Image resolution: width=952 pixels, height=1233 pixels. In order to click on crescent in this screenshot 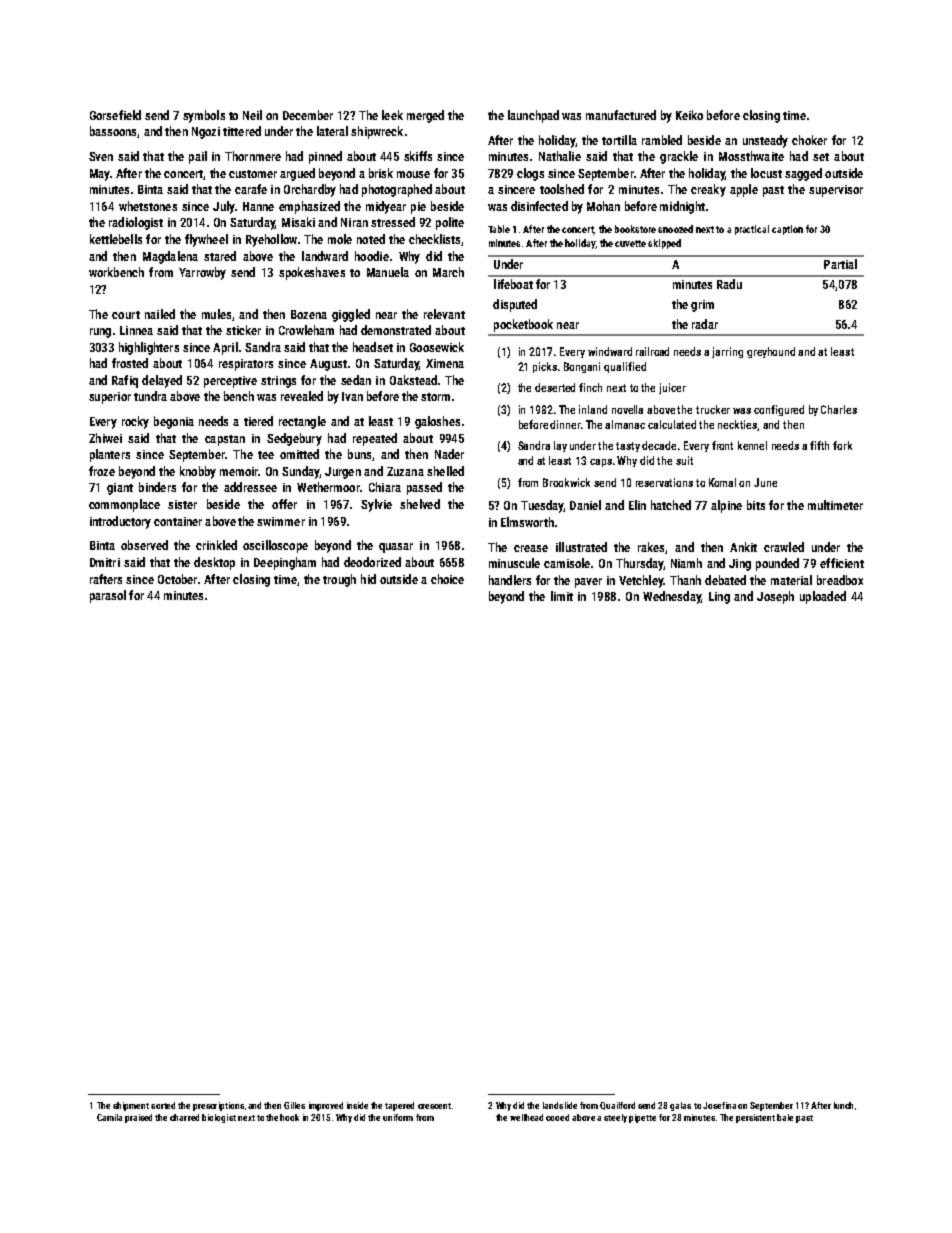, I will do `click(434, 1106)`.
